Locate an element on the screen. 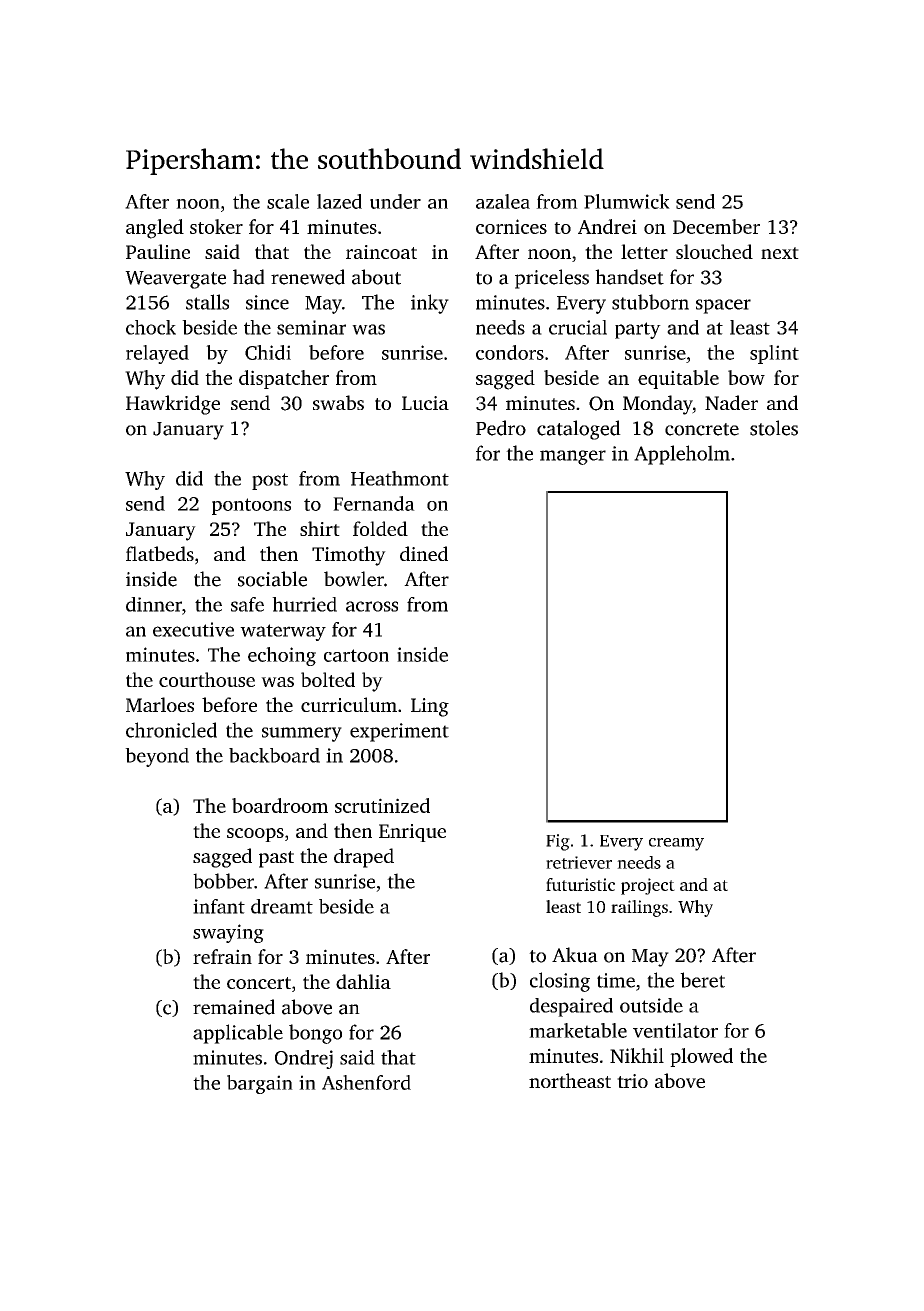 Image resolution: width=924 pixels, height=1311 pixels. Appleholm is located at coordinates (682, 455).
